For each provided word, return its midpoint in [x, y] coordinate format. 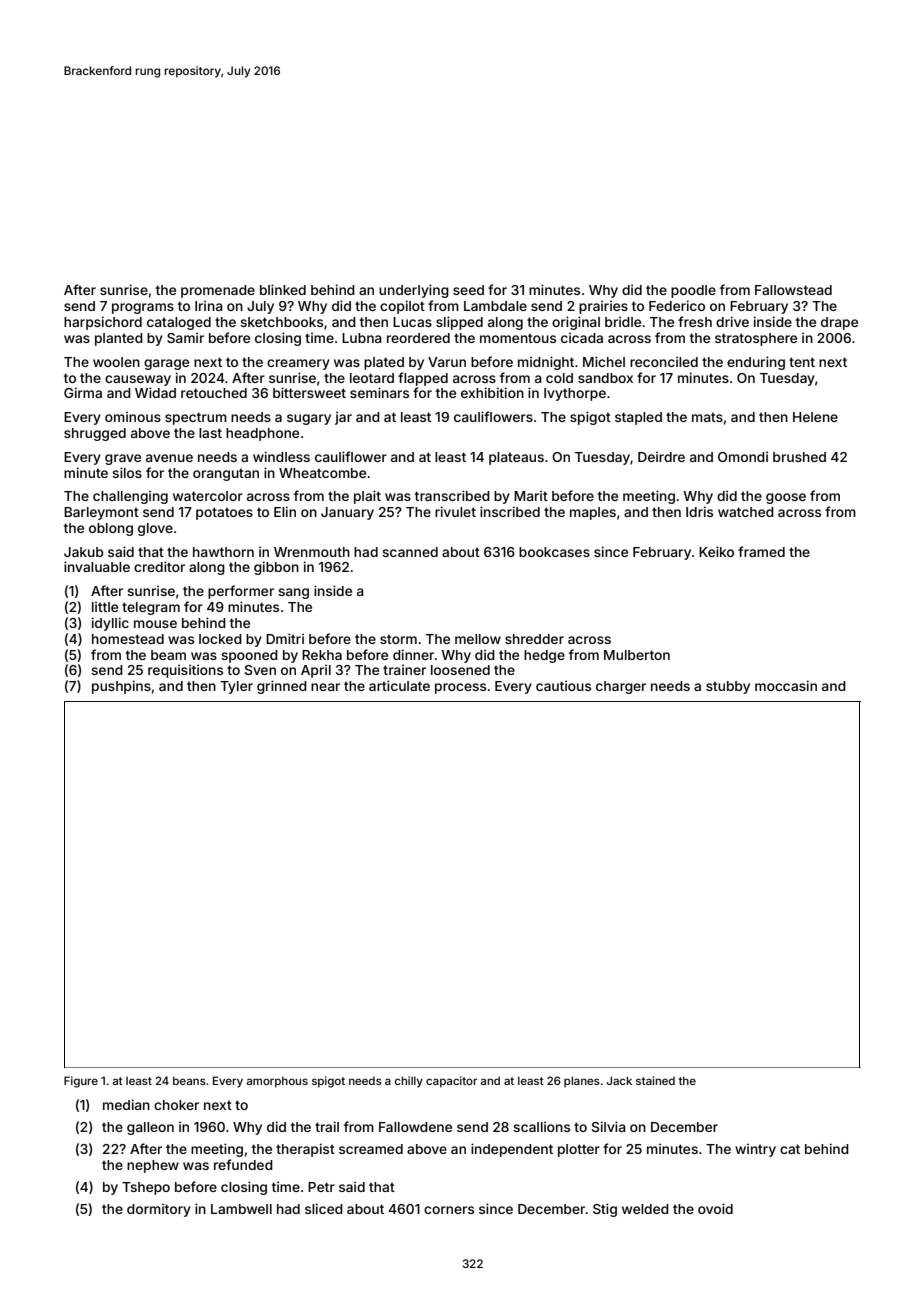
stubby [728, 687]
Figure [81, 1082]
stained [655, 1080]
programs [143, 308]
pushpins [121, 687]
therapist [305, 1150]
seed [468, 290]
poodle [693, 291]
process [460, 688]
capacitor [451, 1082]
